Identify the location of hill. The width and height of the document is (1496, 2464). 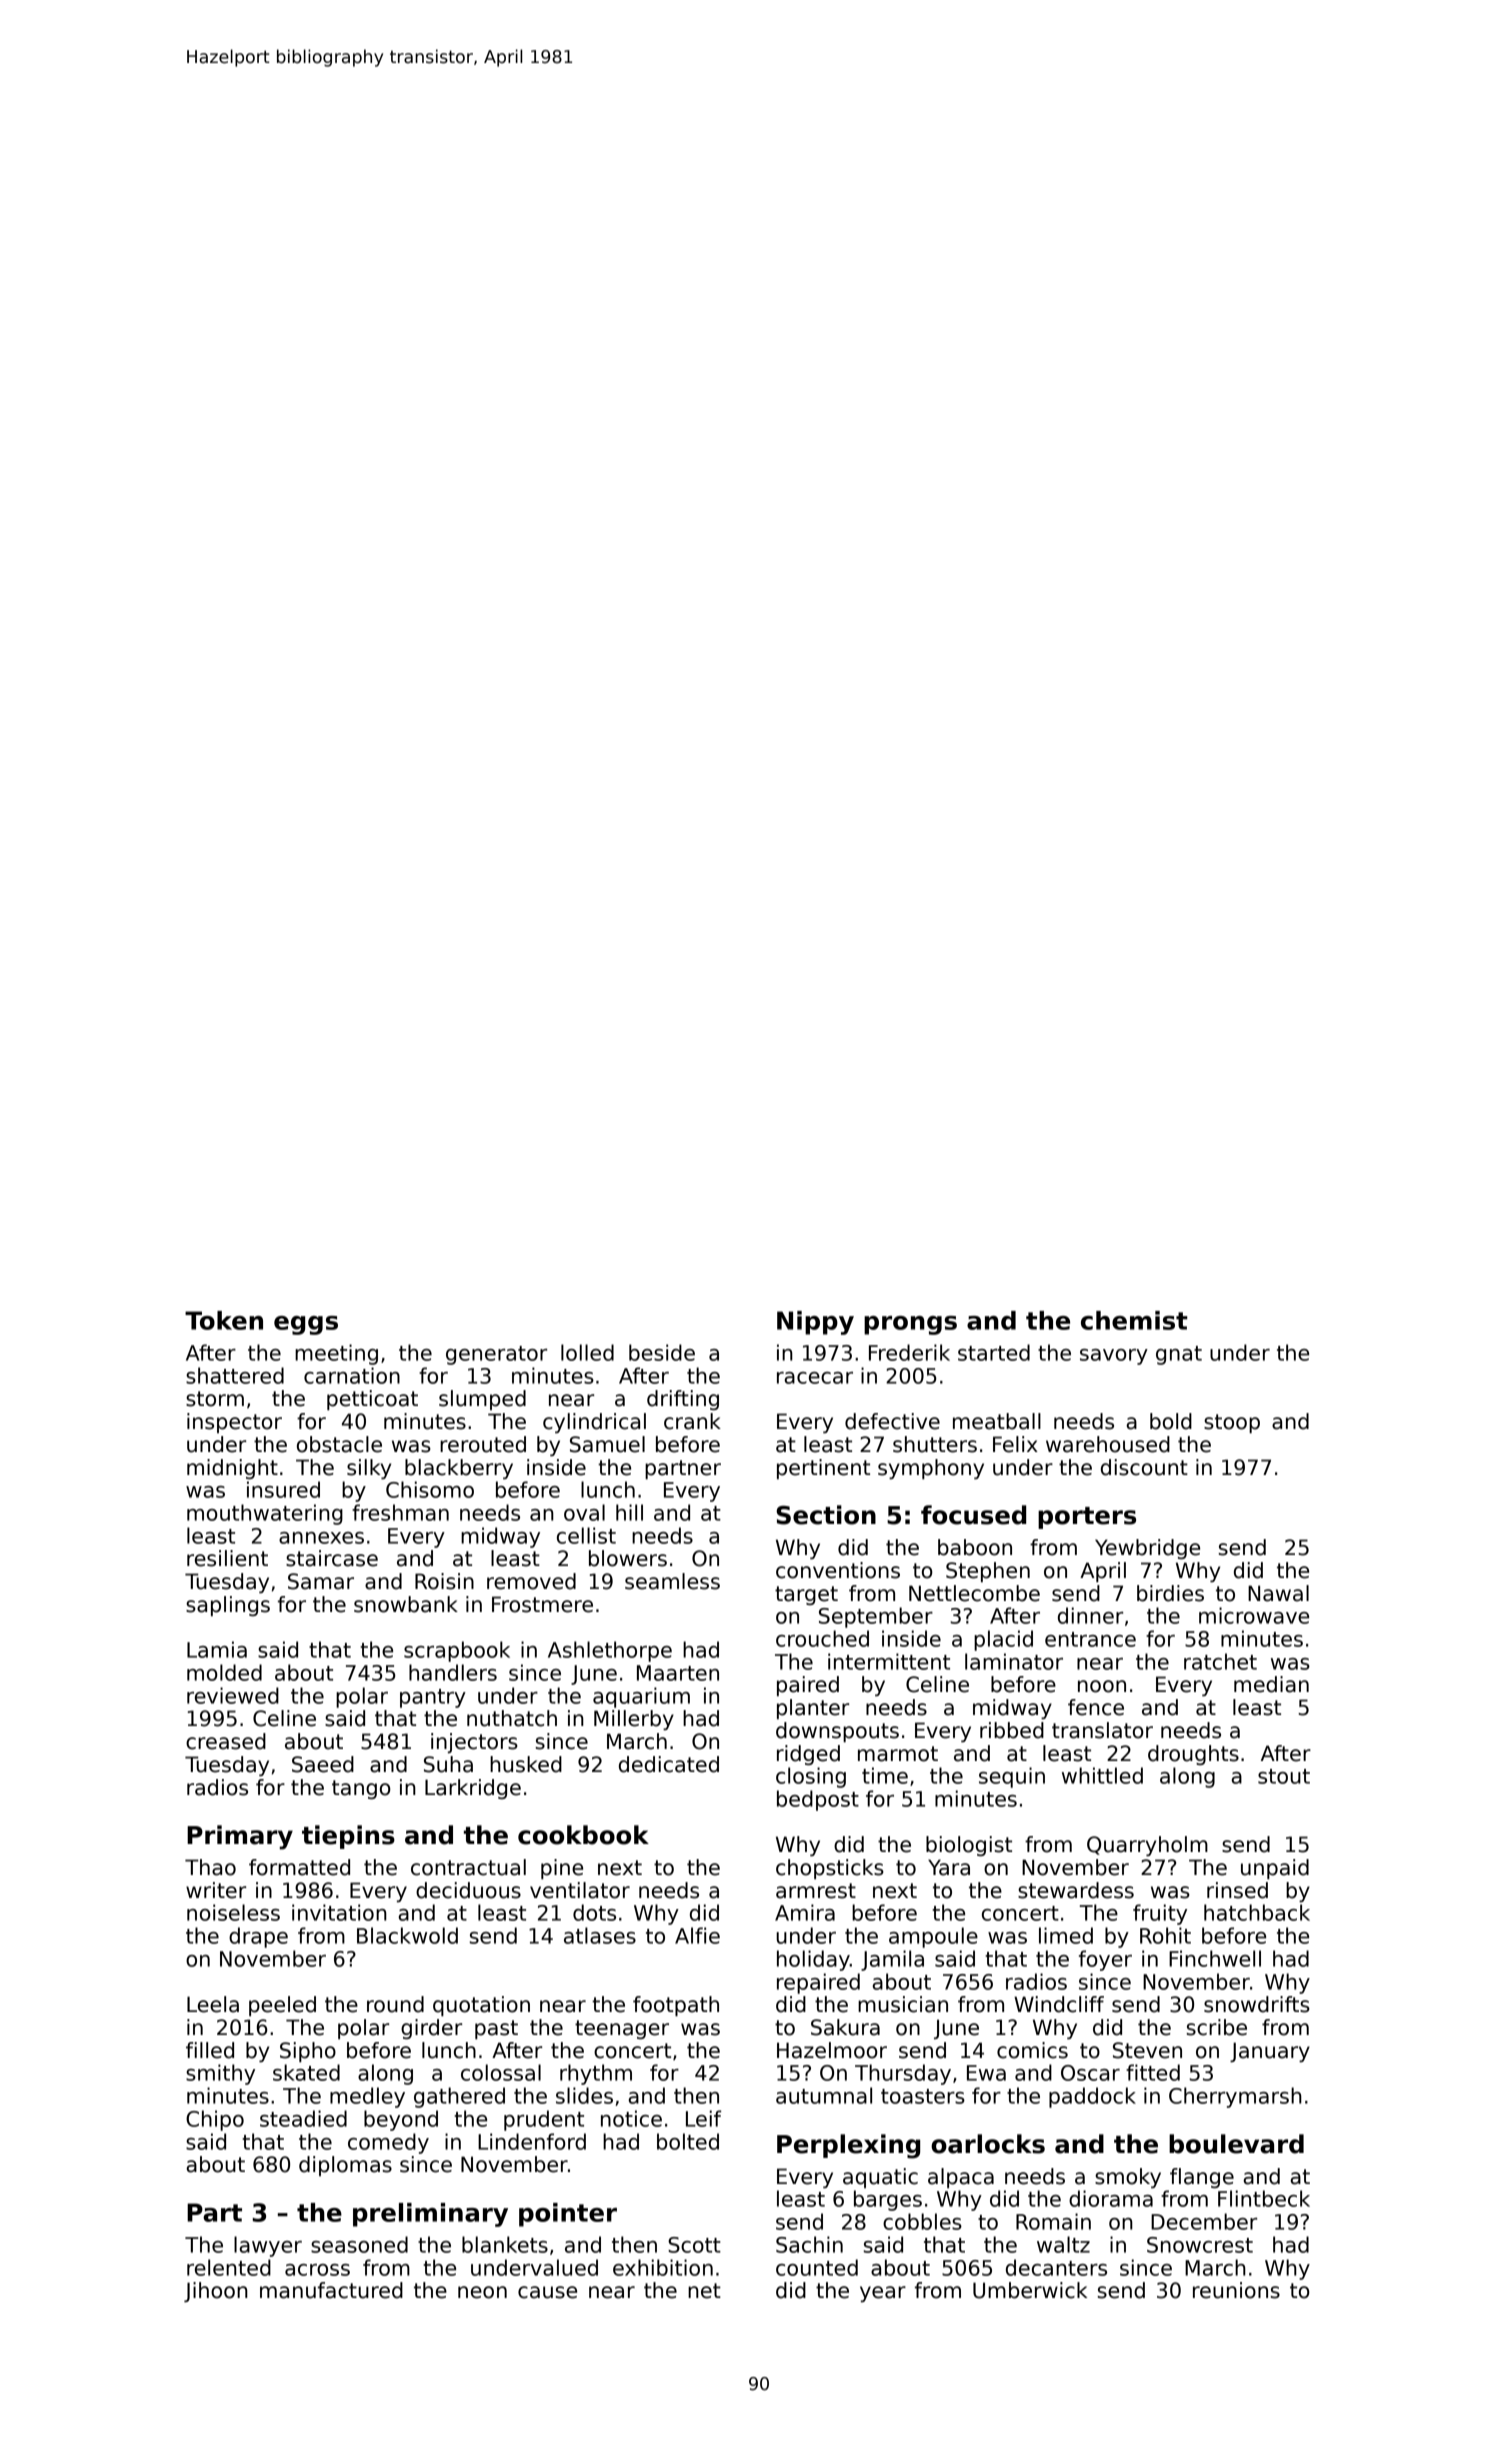
(629, 1512).
